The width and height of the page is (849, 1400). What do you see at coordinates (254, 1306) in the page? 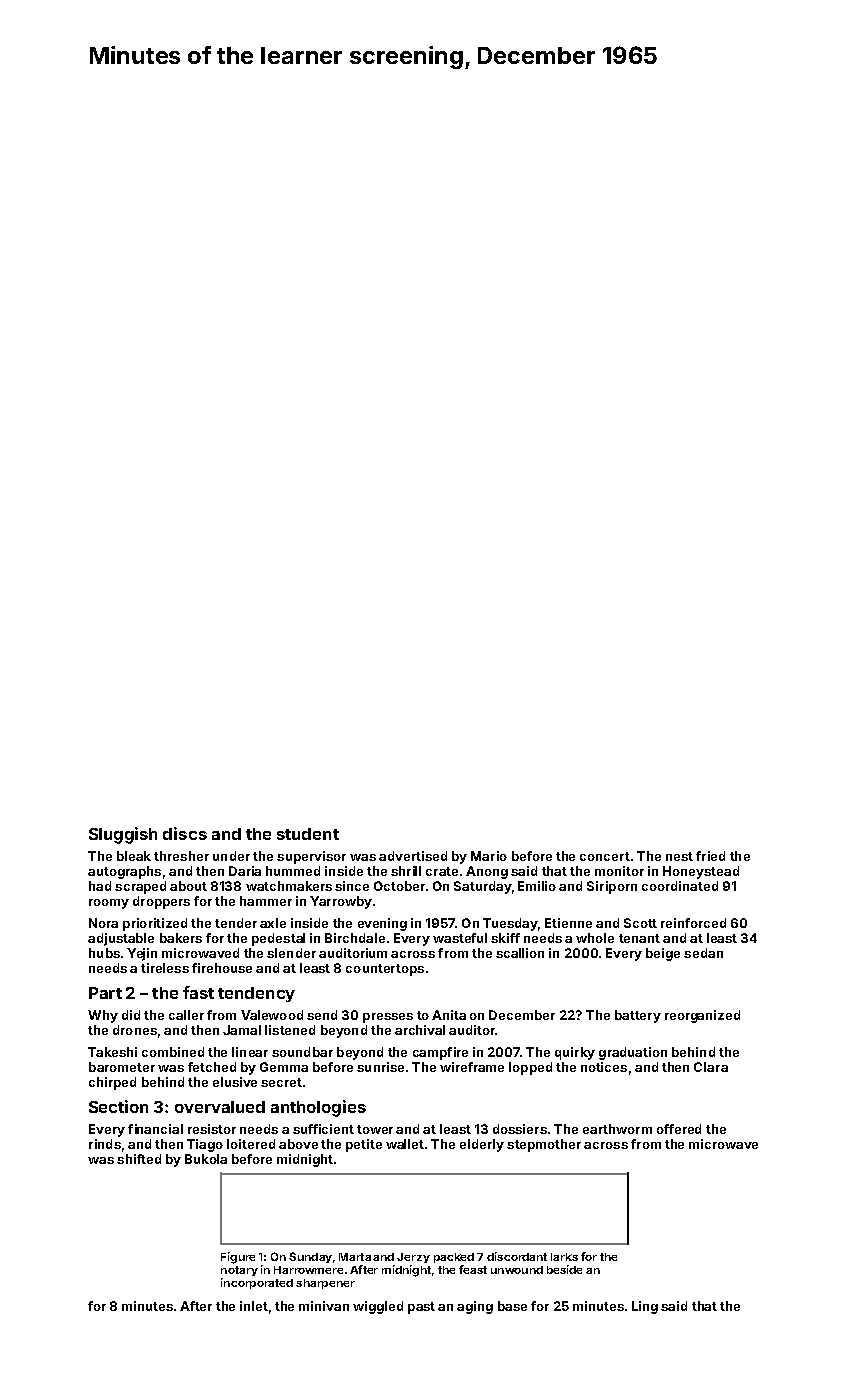
I see `inlet` at bounding box center [254, 1306].
